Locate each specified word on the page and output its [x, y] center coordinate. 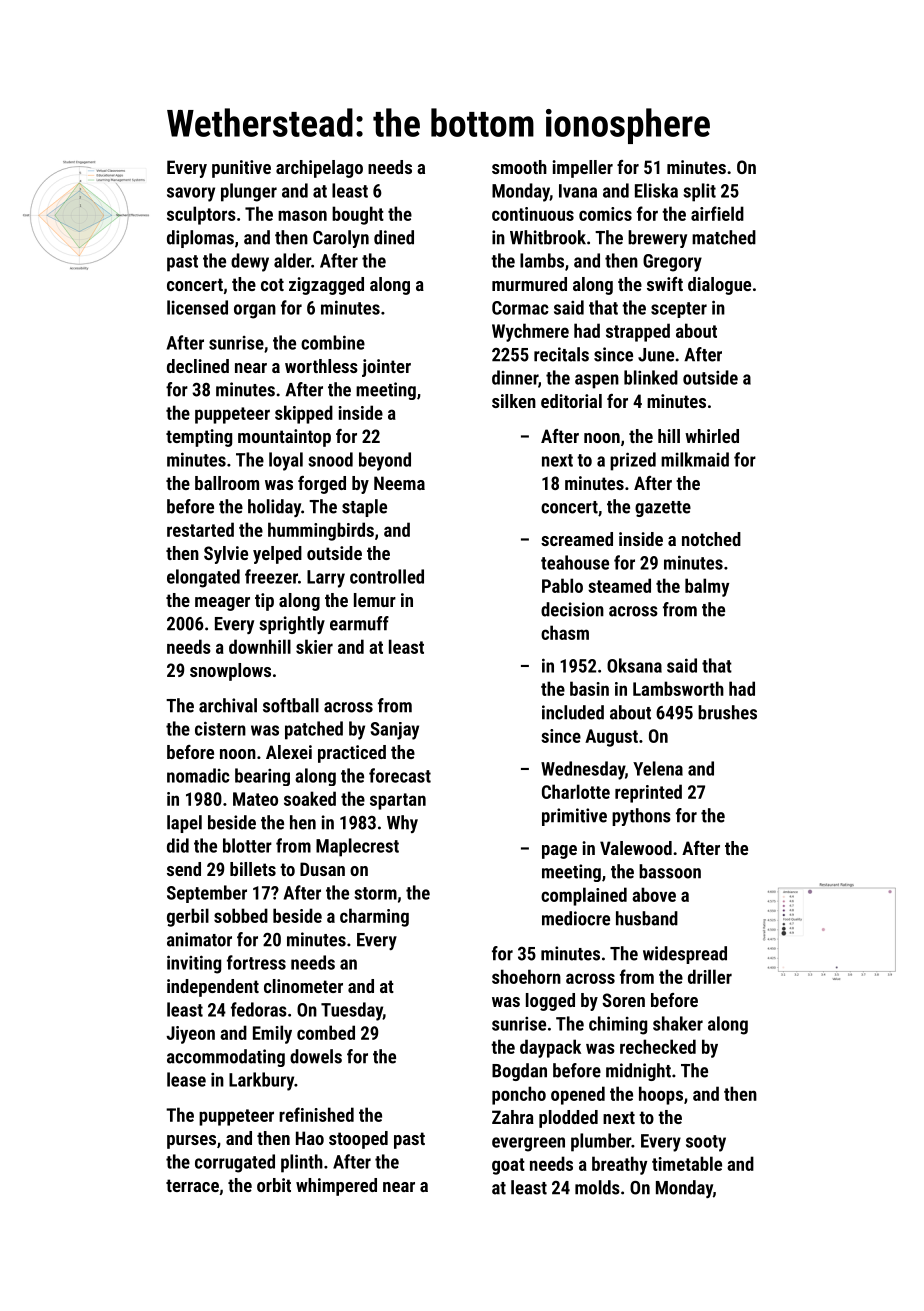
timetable [687, 1163]
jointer [386, 368]
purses [191, 1142]
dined [394, 237]
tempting [199, 438]
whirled [712, 436]
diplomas [200, 239]
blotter [247, 845]
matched [724, 237]
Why [402, 824]
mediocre [576, 918]
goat [508, 1166]
